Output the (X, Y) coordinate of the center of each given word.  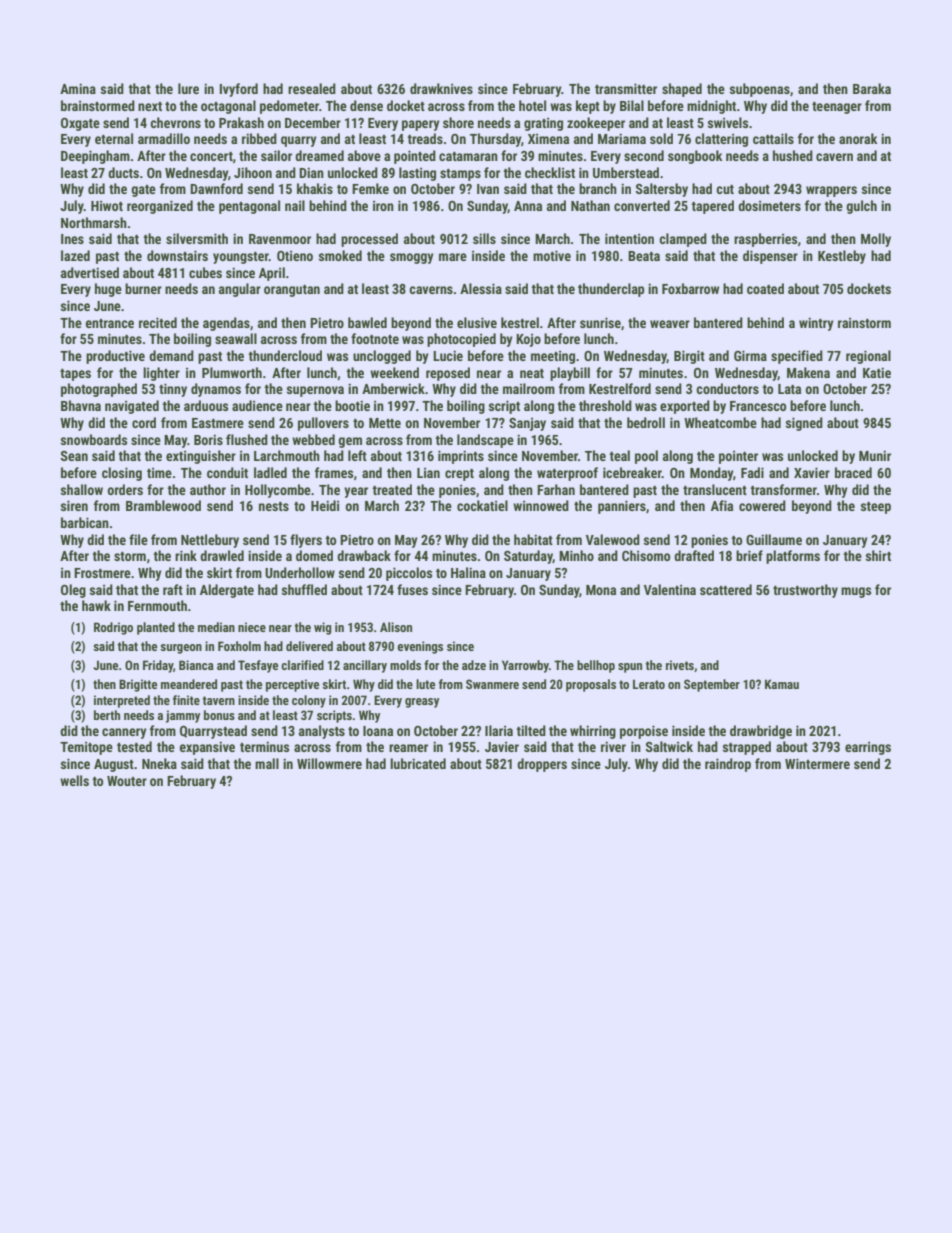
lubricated (418, 763)
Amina (78, 88)
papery (421, 125)
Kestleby (842, 257)
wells (74, 780)
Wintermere (817, 763)
